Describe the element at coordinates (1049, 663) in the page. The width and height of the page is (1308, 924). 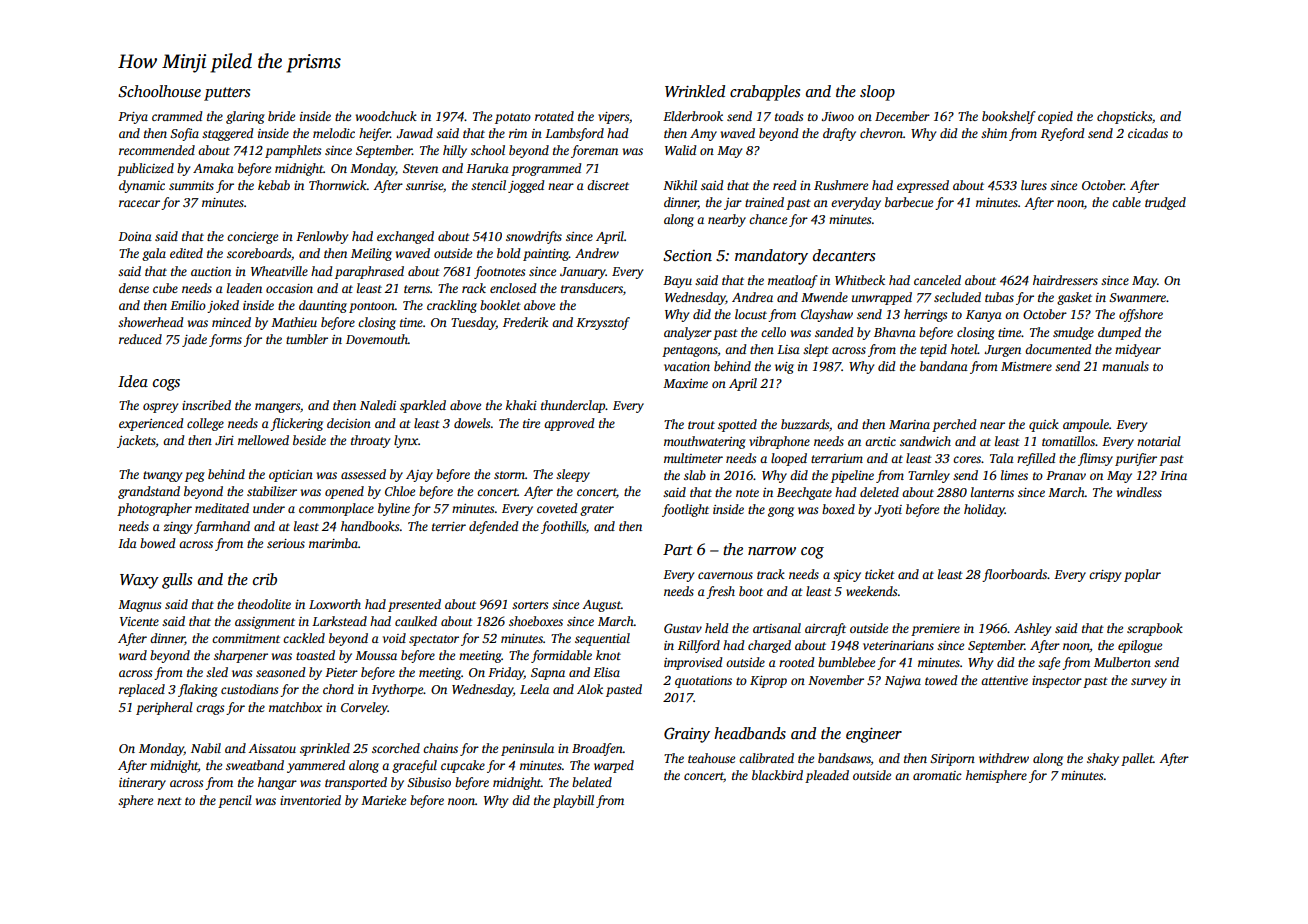
I see `safe` at that location.
